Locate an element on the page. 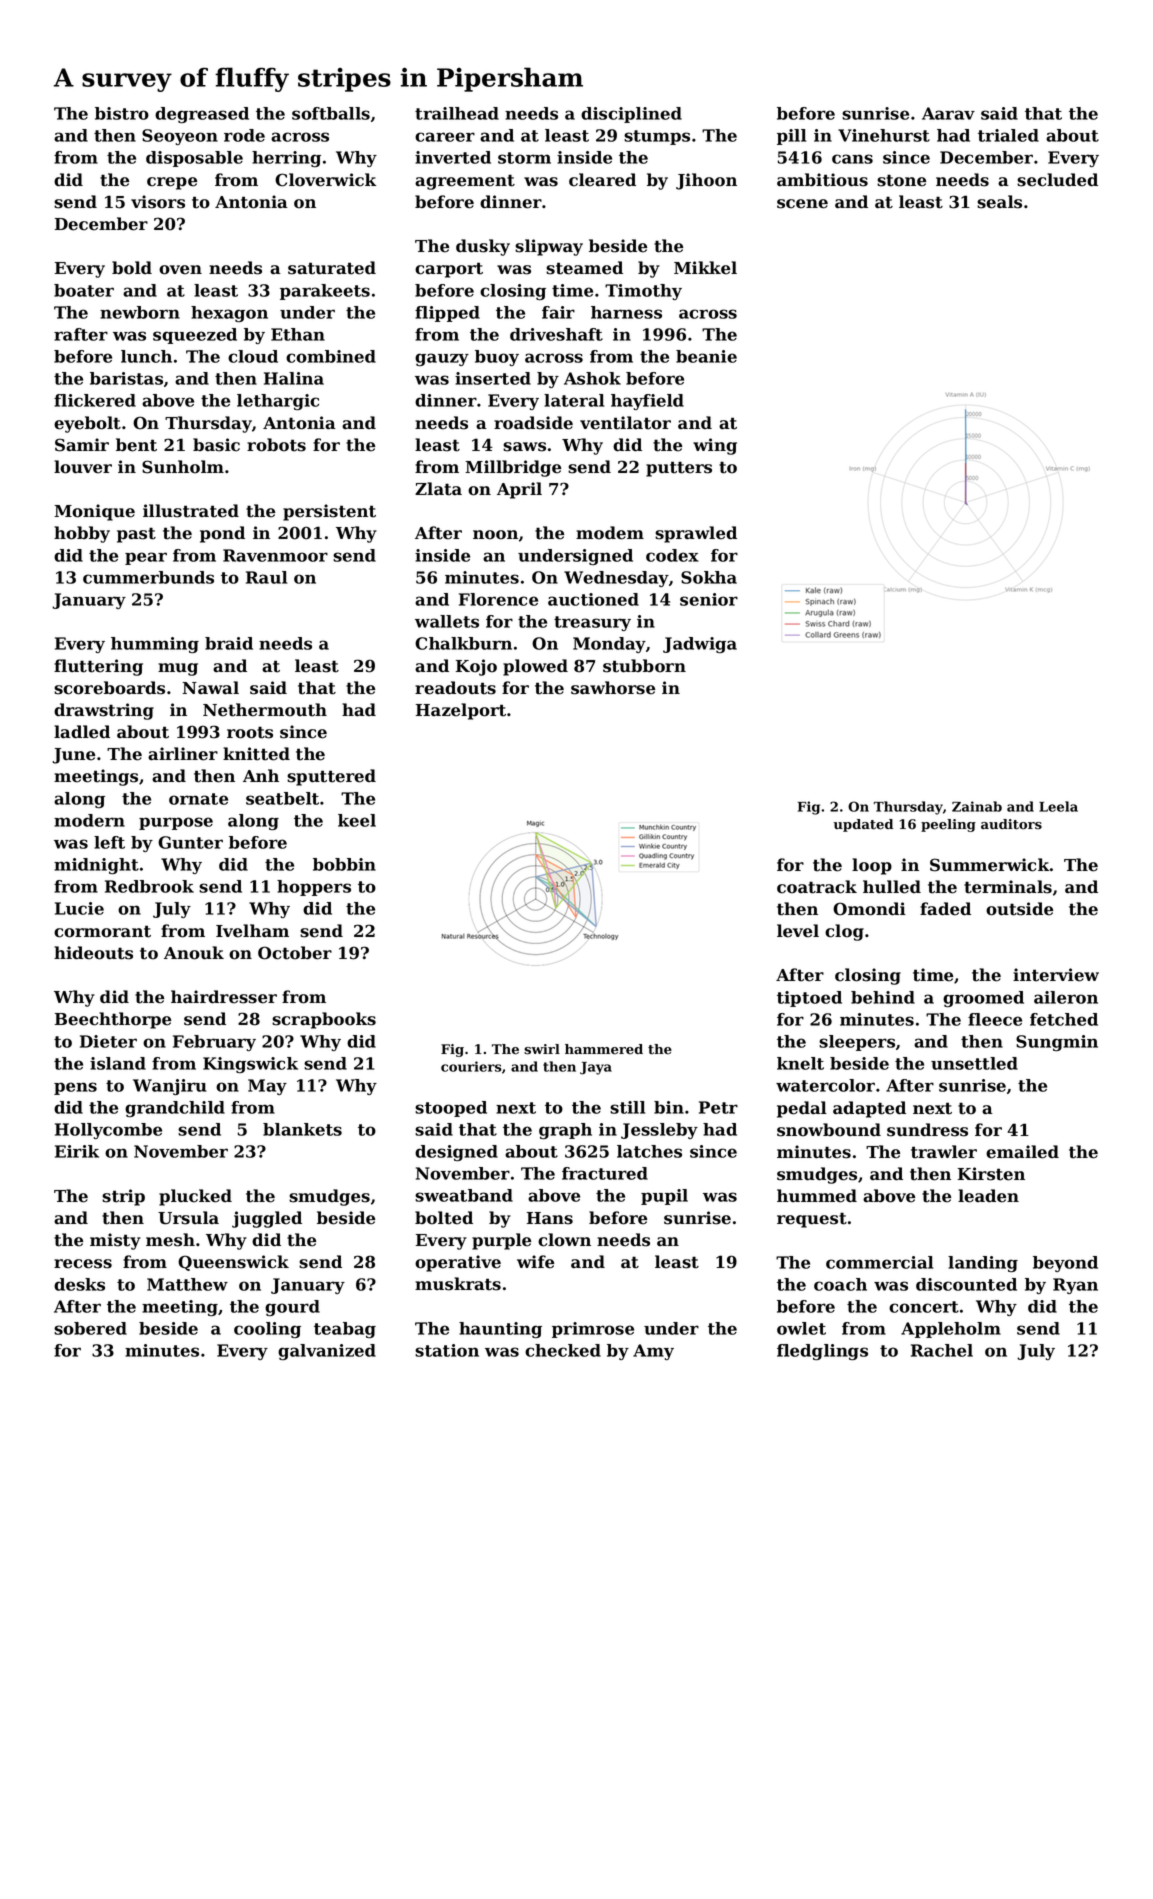 This page has height=1899, width=1153. flickered is located at coordinates (95, 400).
